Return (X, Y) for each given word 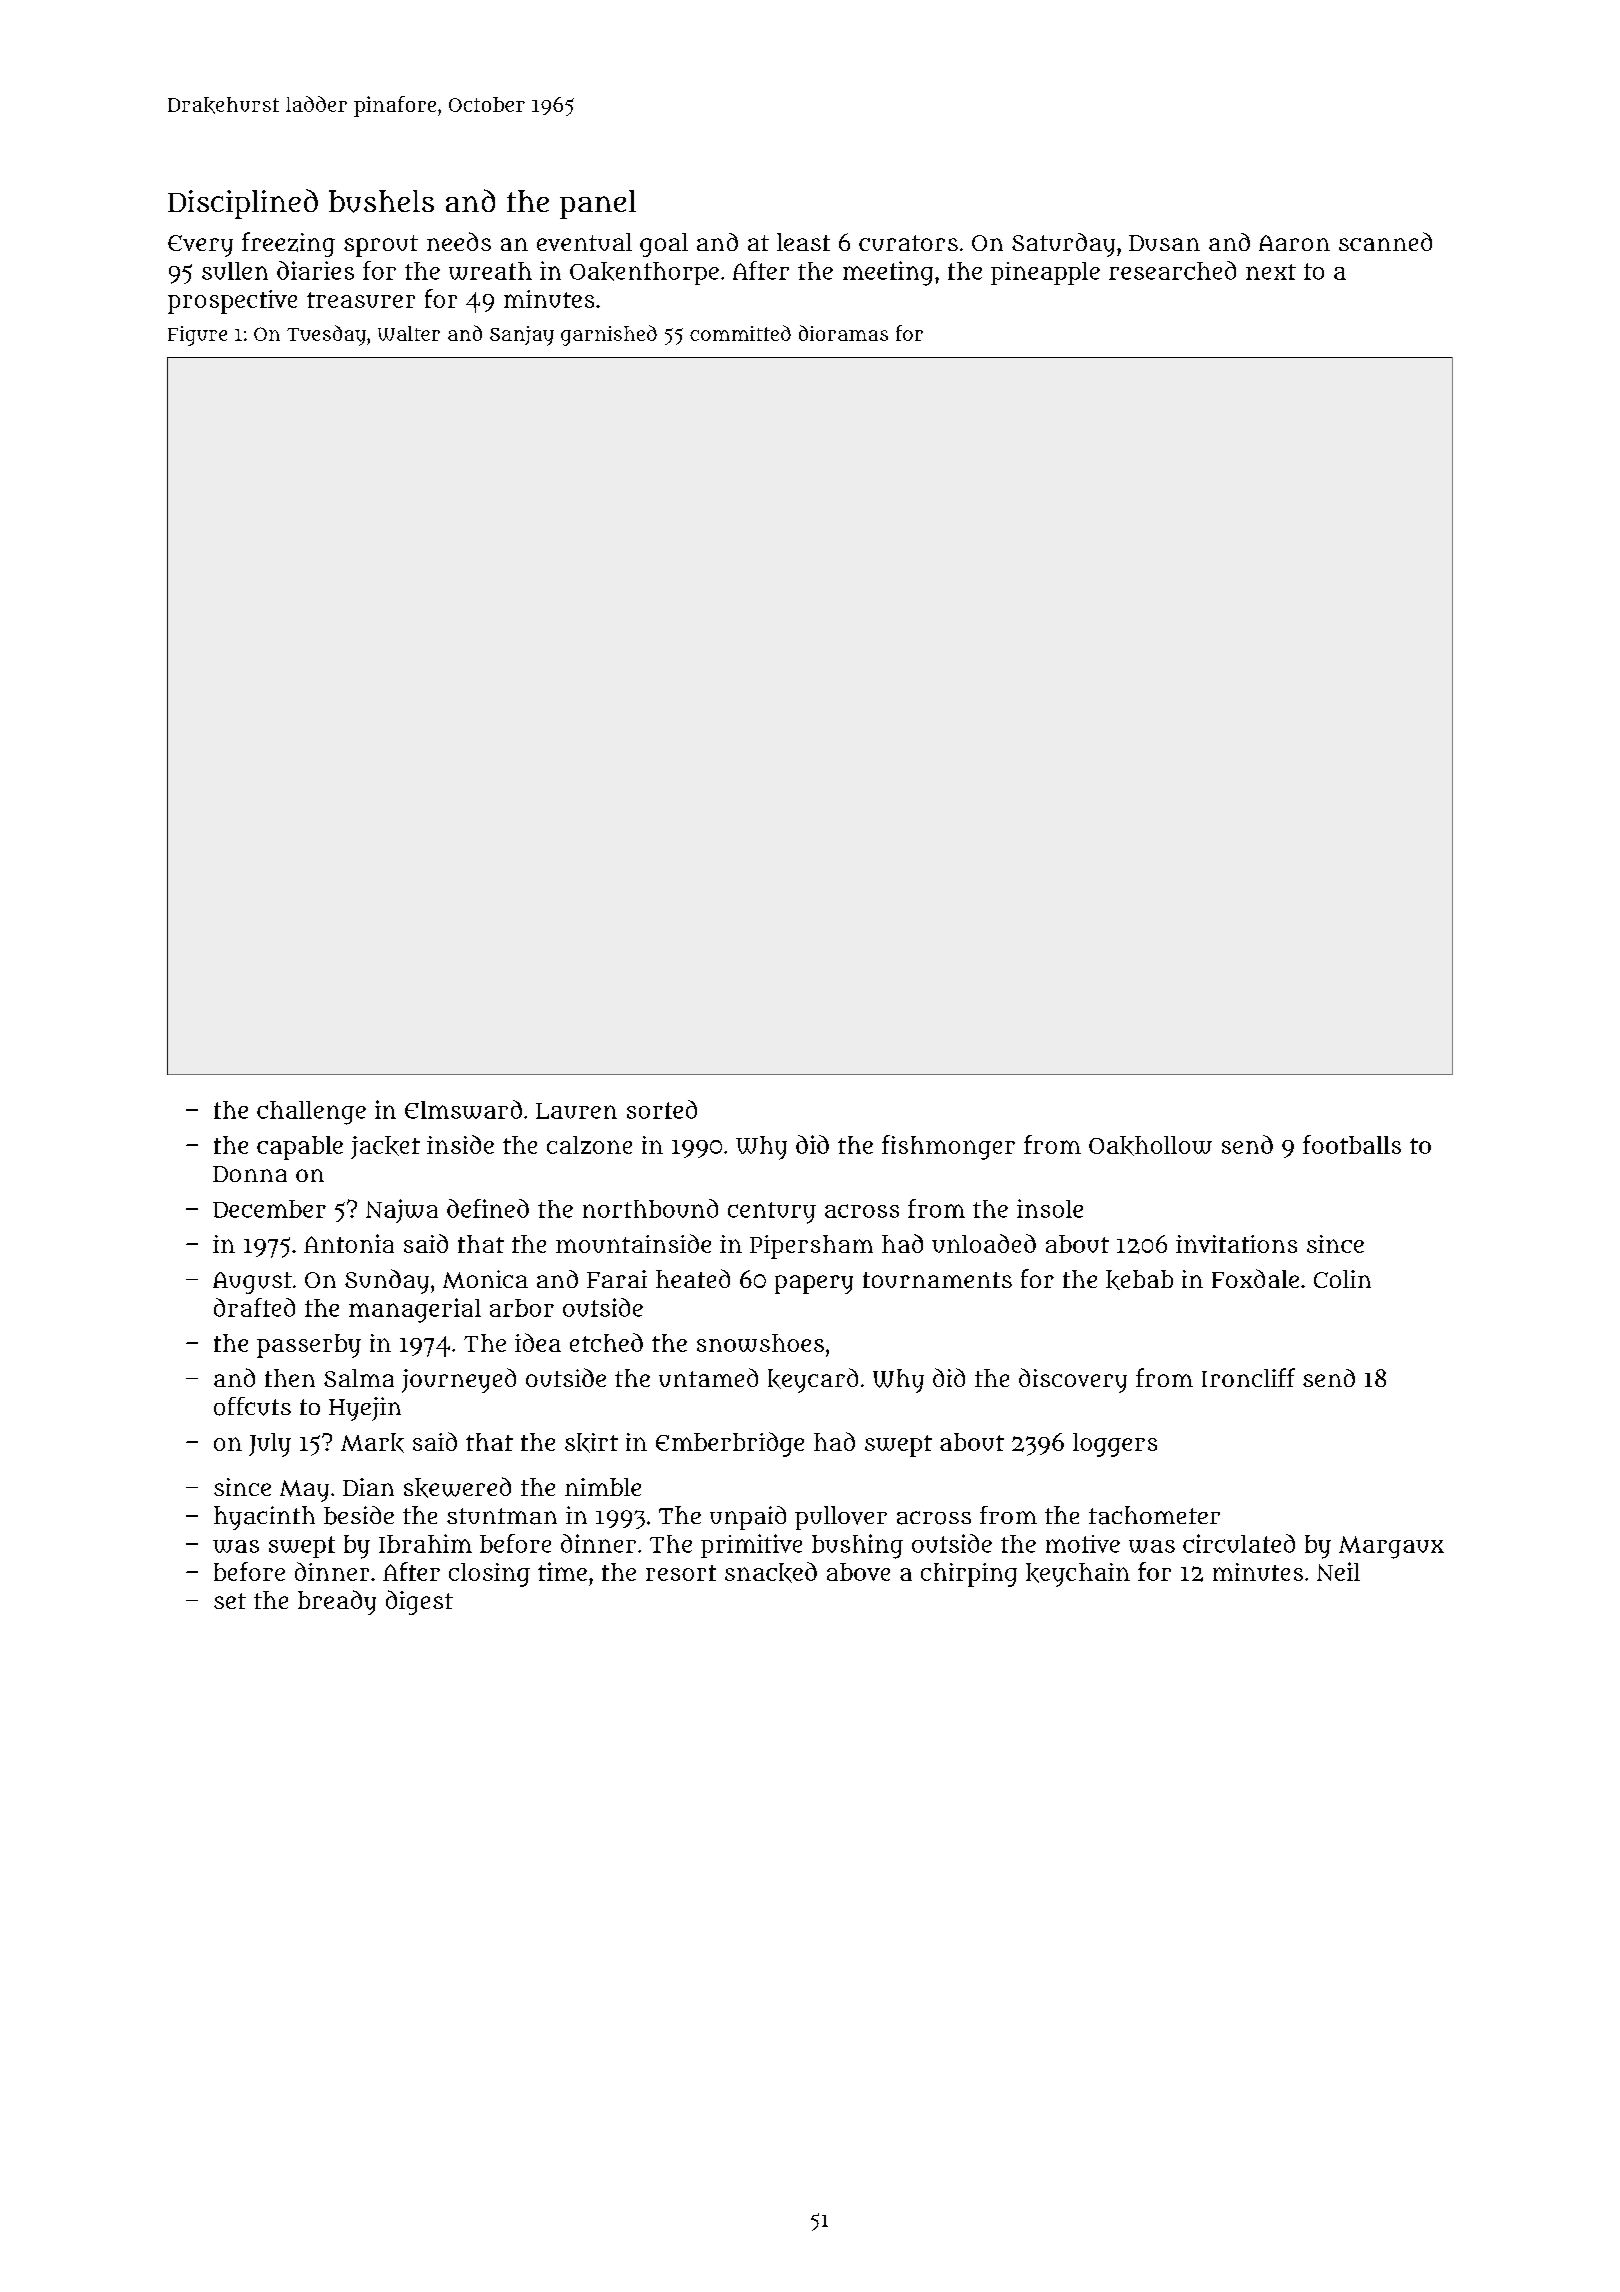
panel (598, 204)
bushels (381, 201)
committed (740, 333)
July (270, 1445)
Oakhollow (1150, 1146)
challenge (311, 1113)
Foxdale (1255, 1278)
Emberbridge (730, 1444)
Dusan (1164, 243)
